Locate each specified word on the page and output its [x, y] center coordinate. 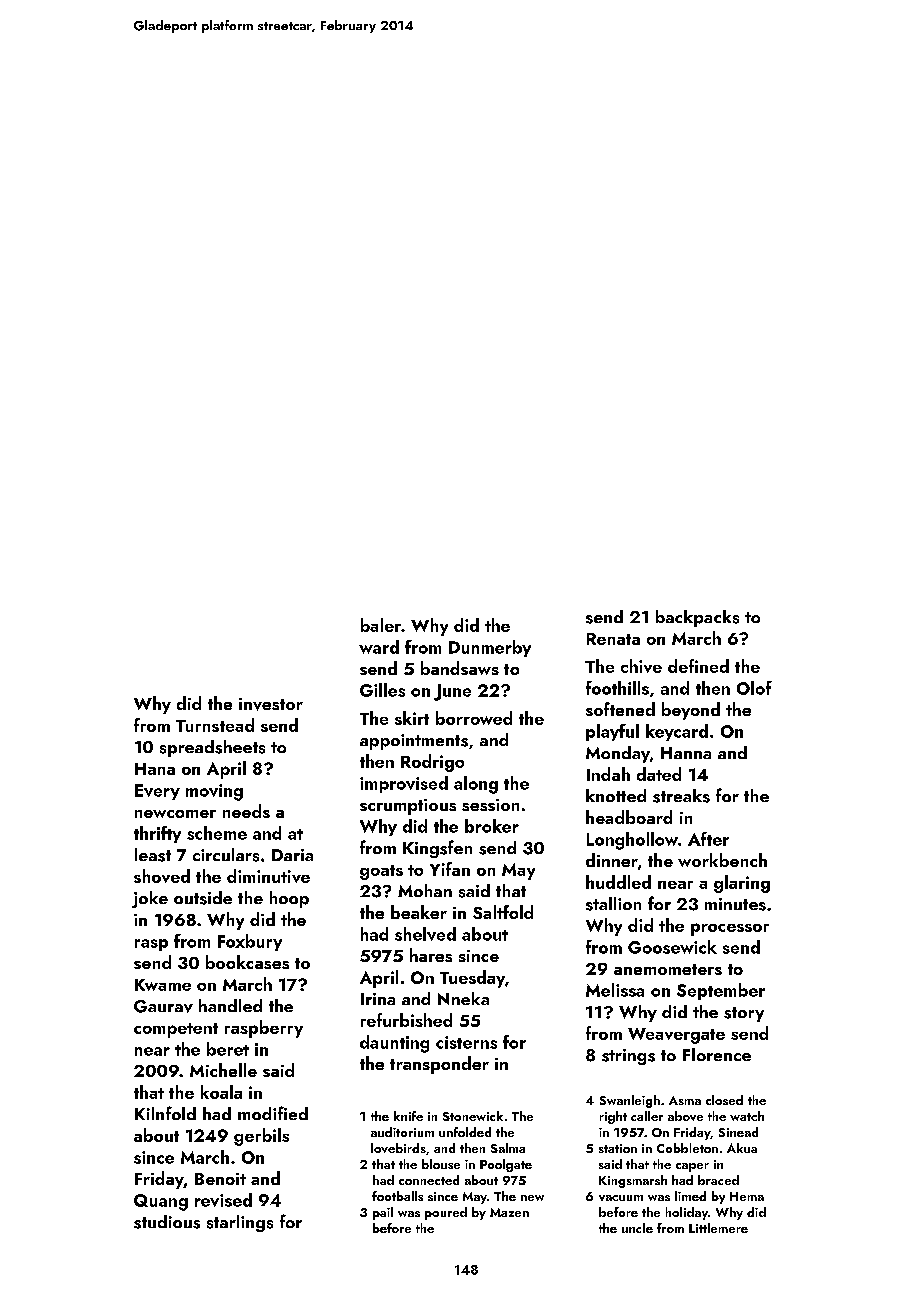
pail [383, 1213]
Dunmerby [490, 648]
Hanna [686, 753]
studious [167, 1222]
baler [381, 625]
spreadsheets [212, 748]
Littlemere [718, 1228]
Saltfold [503, 912]
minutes [735, 904]
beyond [691, 711]
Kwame [163, 985]
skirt [412, 718]
